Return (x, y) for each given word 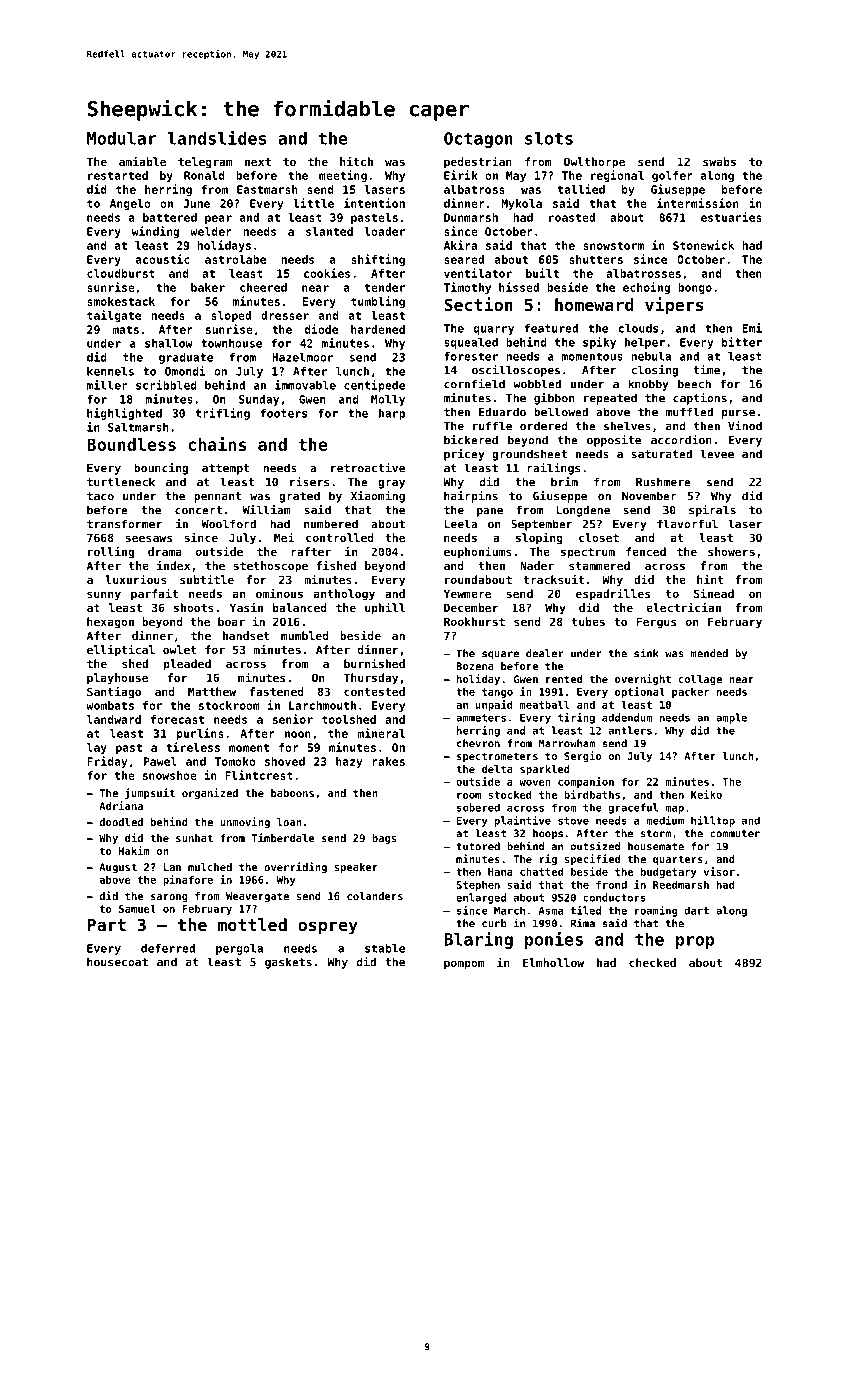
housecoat (117, 962)
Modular (122, 138)
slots (549, 138)
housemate (656, 846)
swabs (719, 161)
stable (385, 948)
